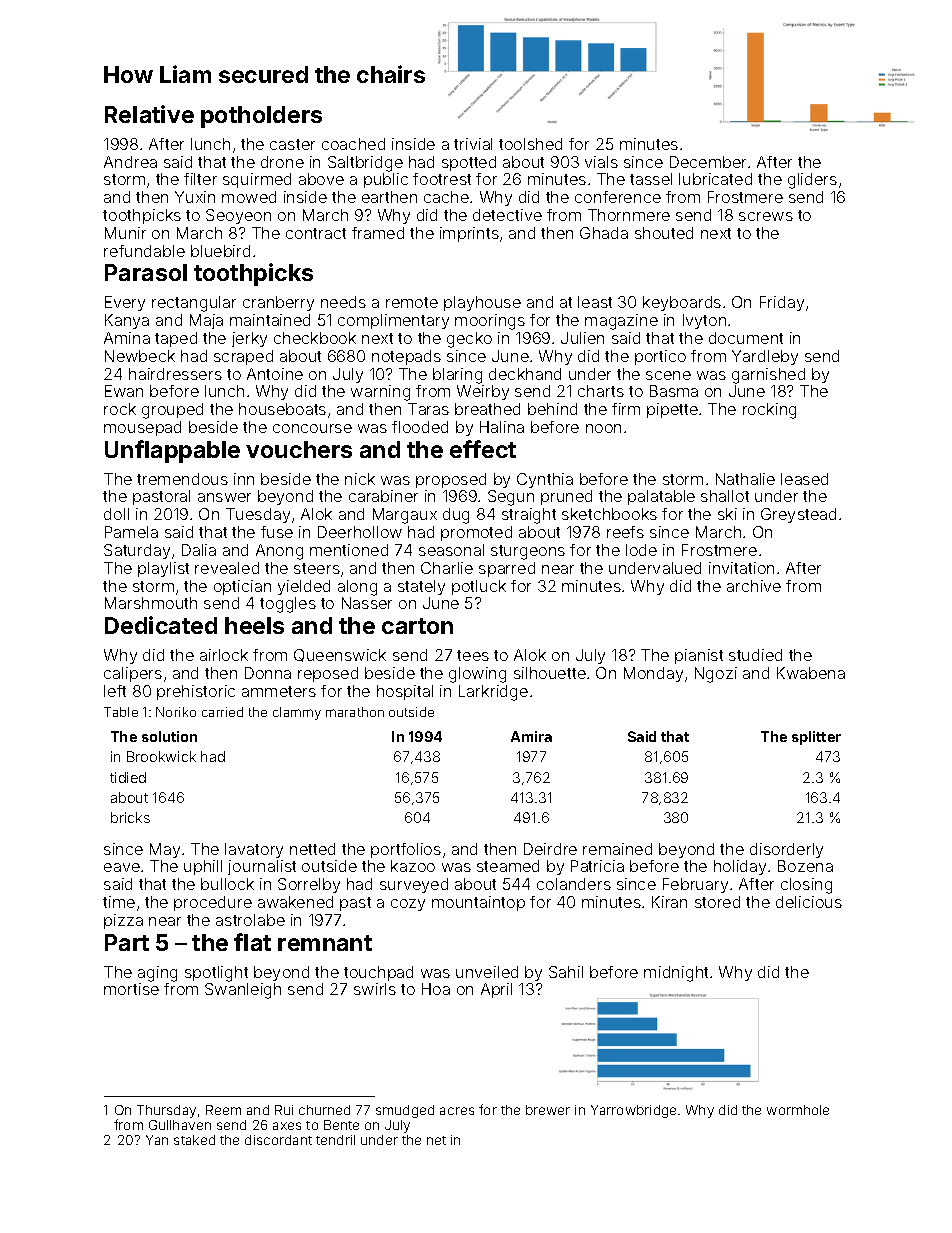 The image size is (952, 1233). What do you see at coordinates (243, 991) in the screenshot?
I see `Swanleigh` at bounding box center [243, 991].
